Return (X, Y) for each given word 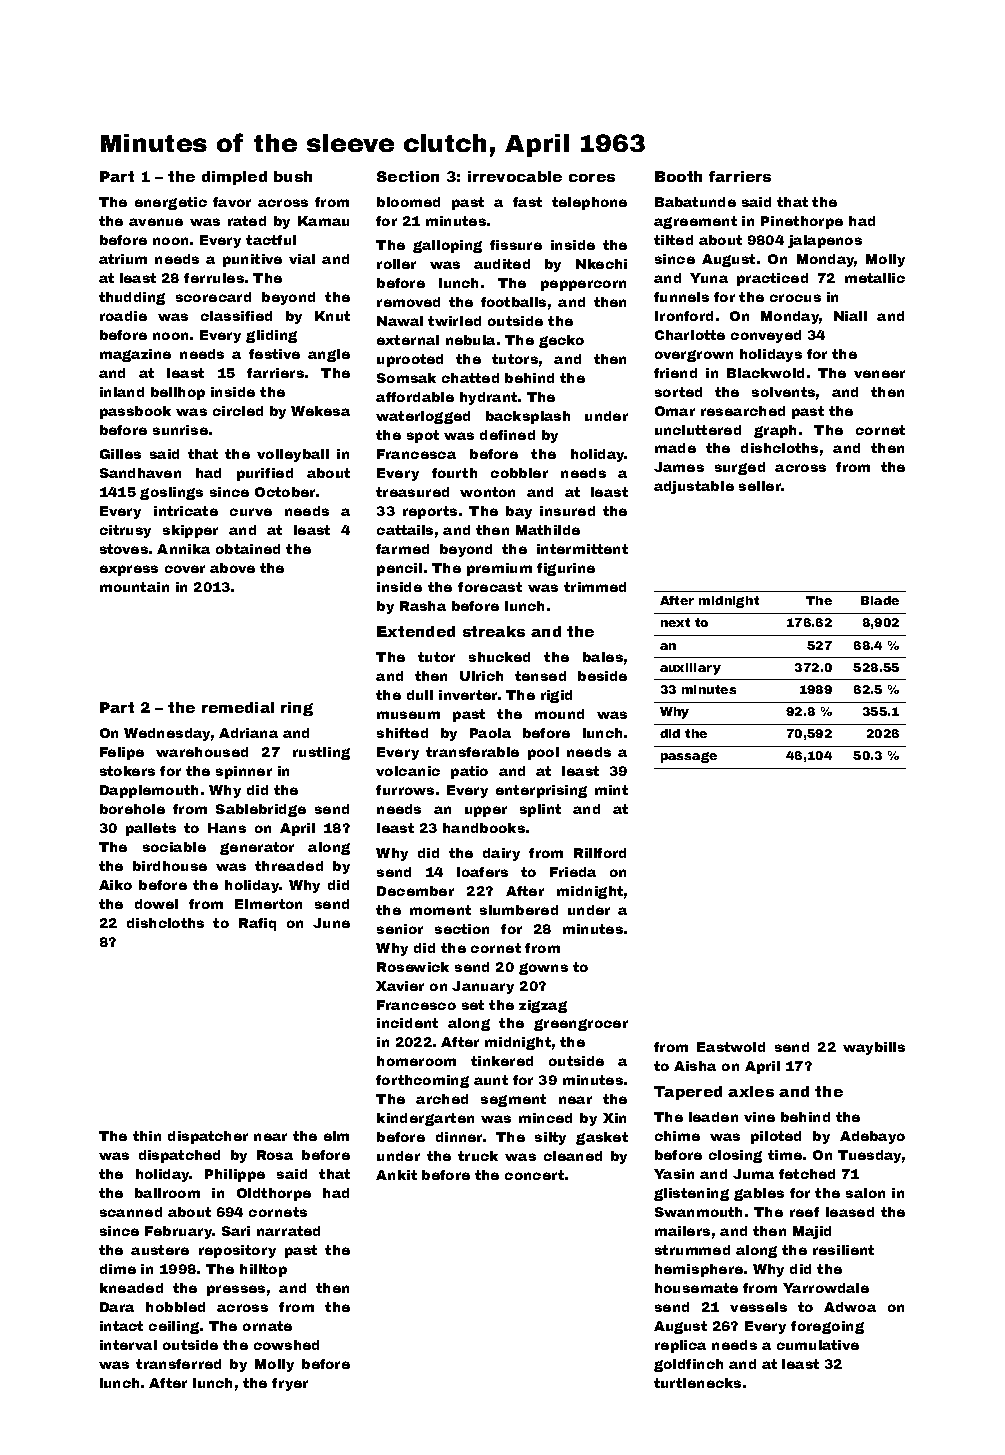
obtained (248, 549)
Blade (880, 600)
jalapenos (825, 241)
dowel (156, 904)
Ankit (396, 1175)
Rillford (600, 853)
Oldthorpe (274, 1194)
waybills (874, 1048)
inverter (468, 695)
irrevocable (515, 176)
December (415, 891)
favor (232, 202)
